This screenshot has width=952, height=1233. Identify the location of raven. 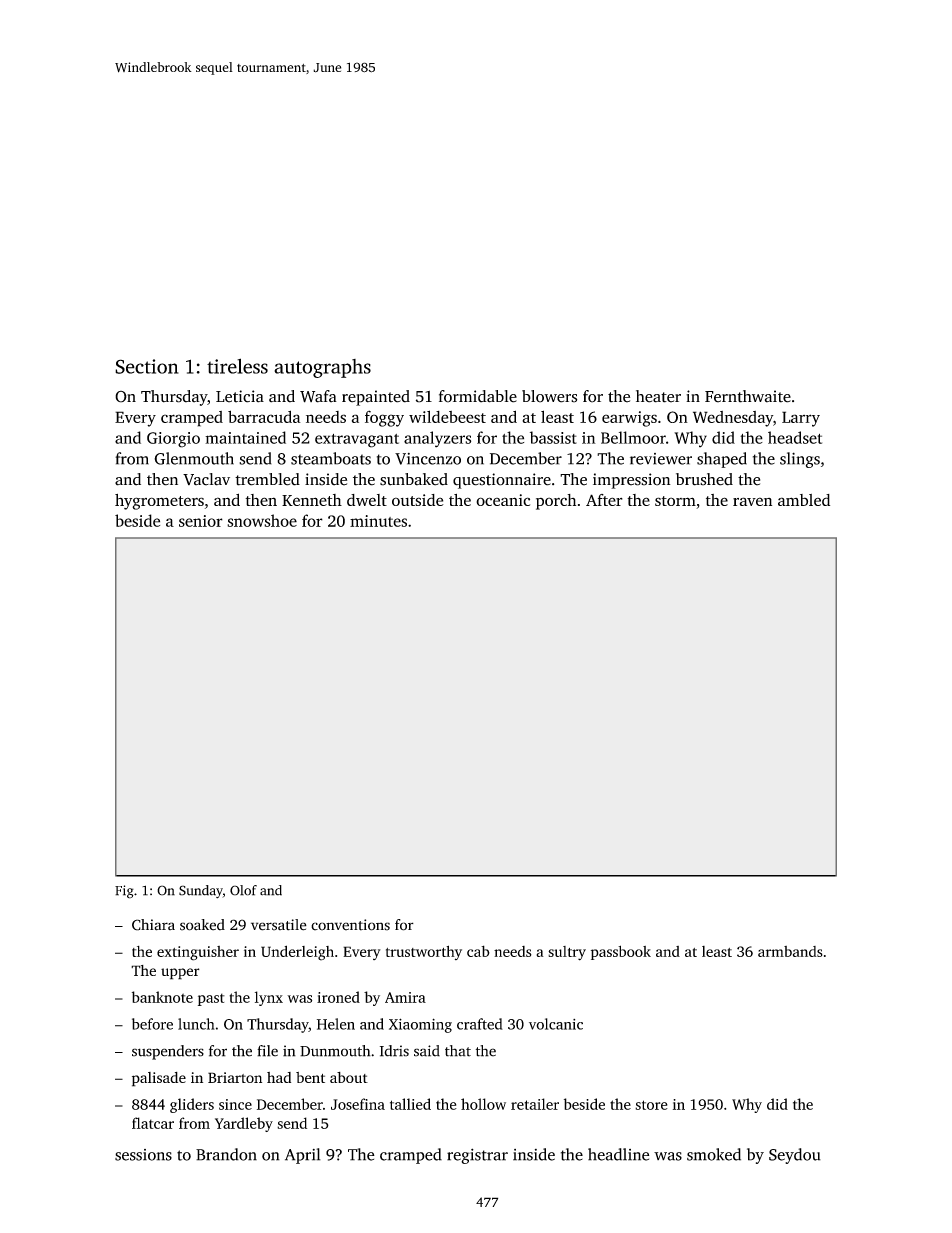
(752, 501).
